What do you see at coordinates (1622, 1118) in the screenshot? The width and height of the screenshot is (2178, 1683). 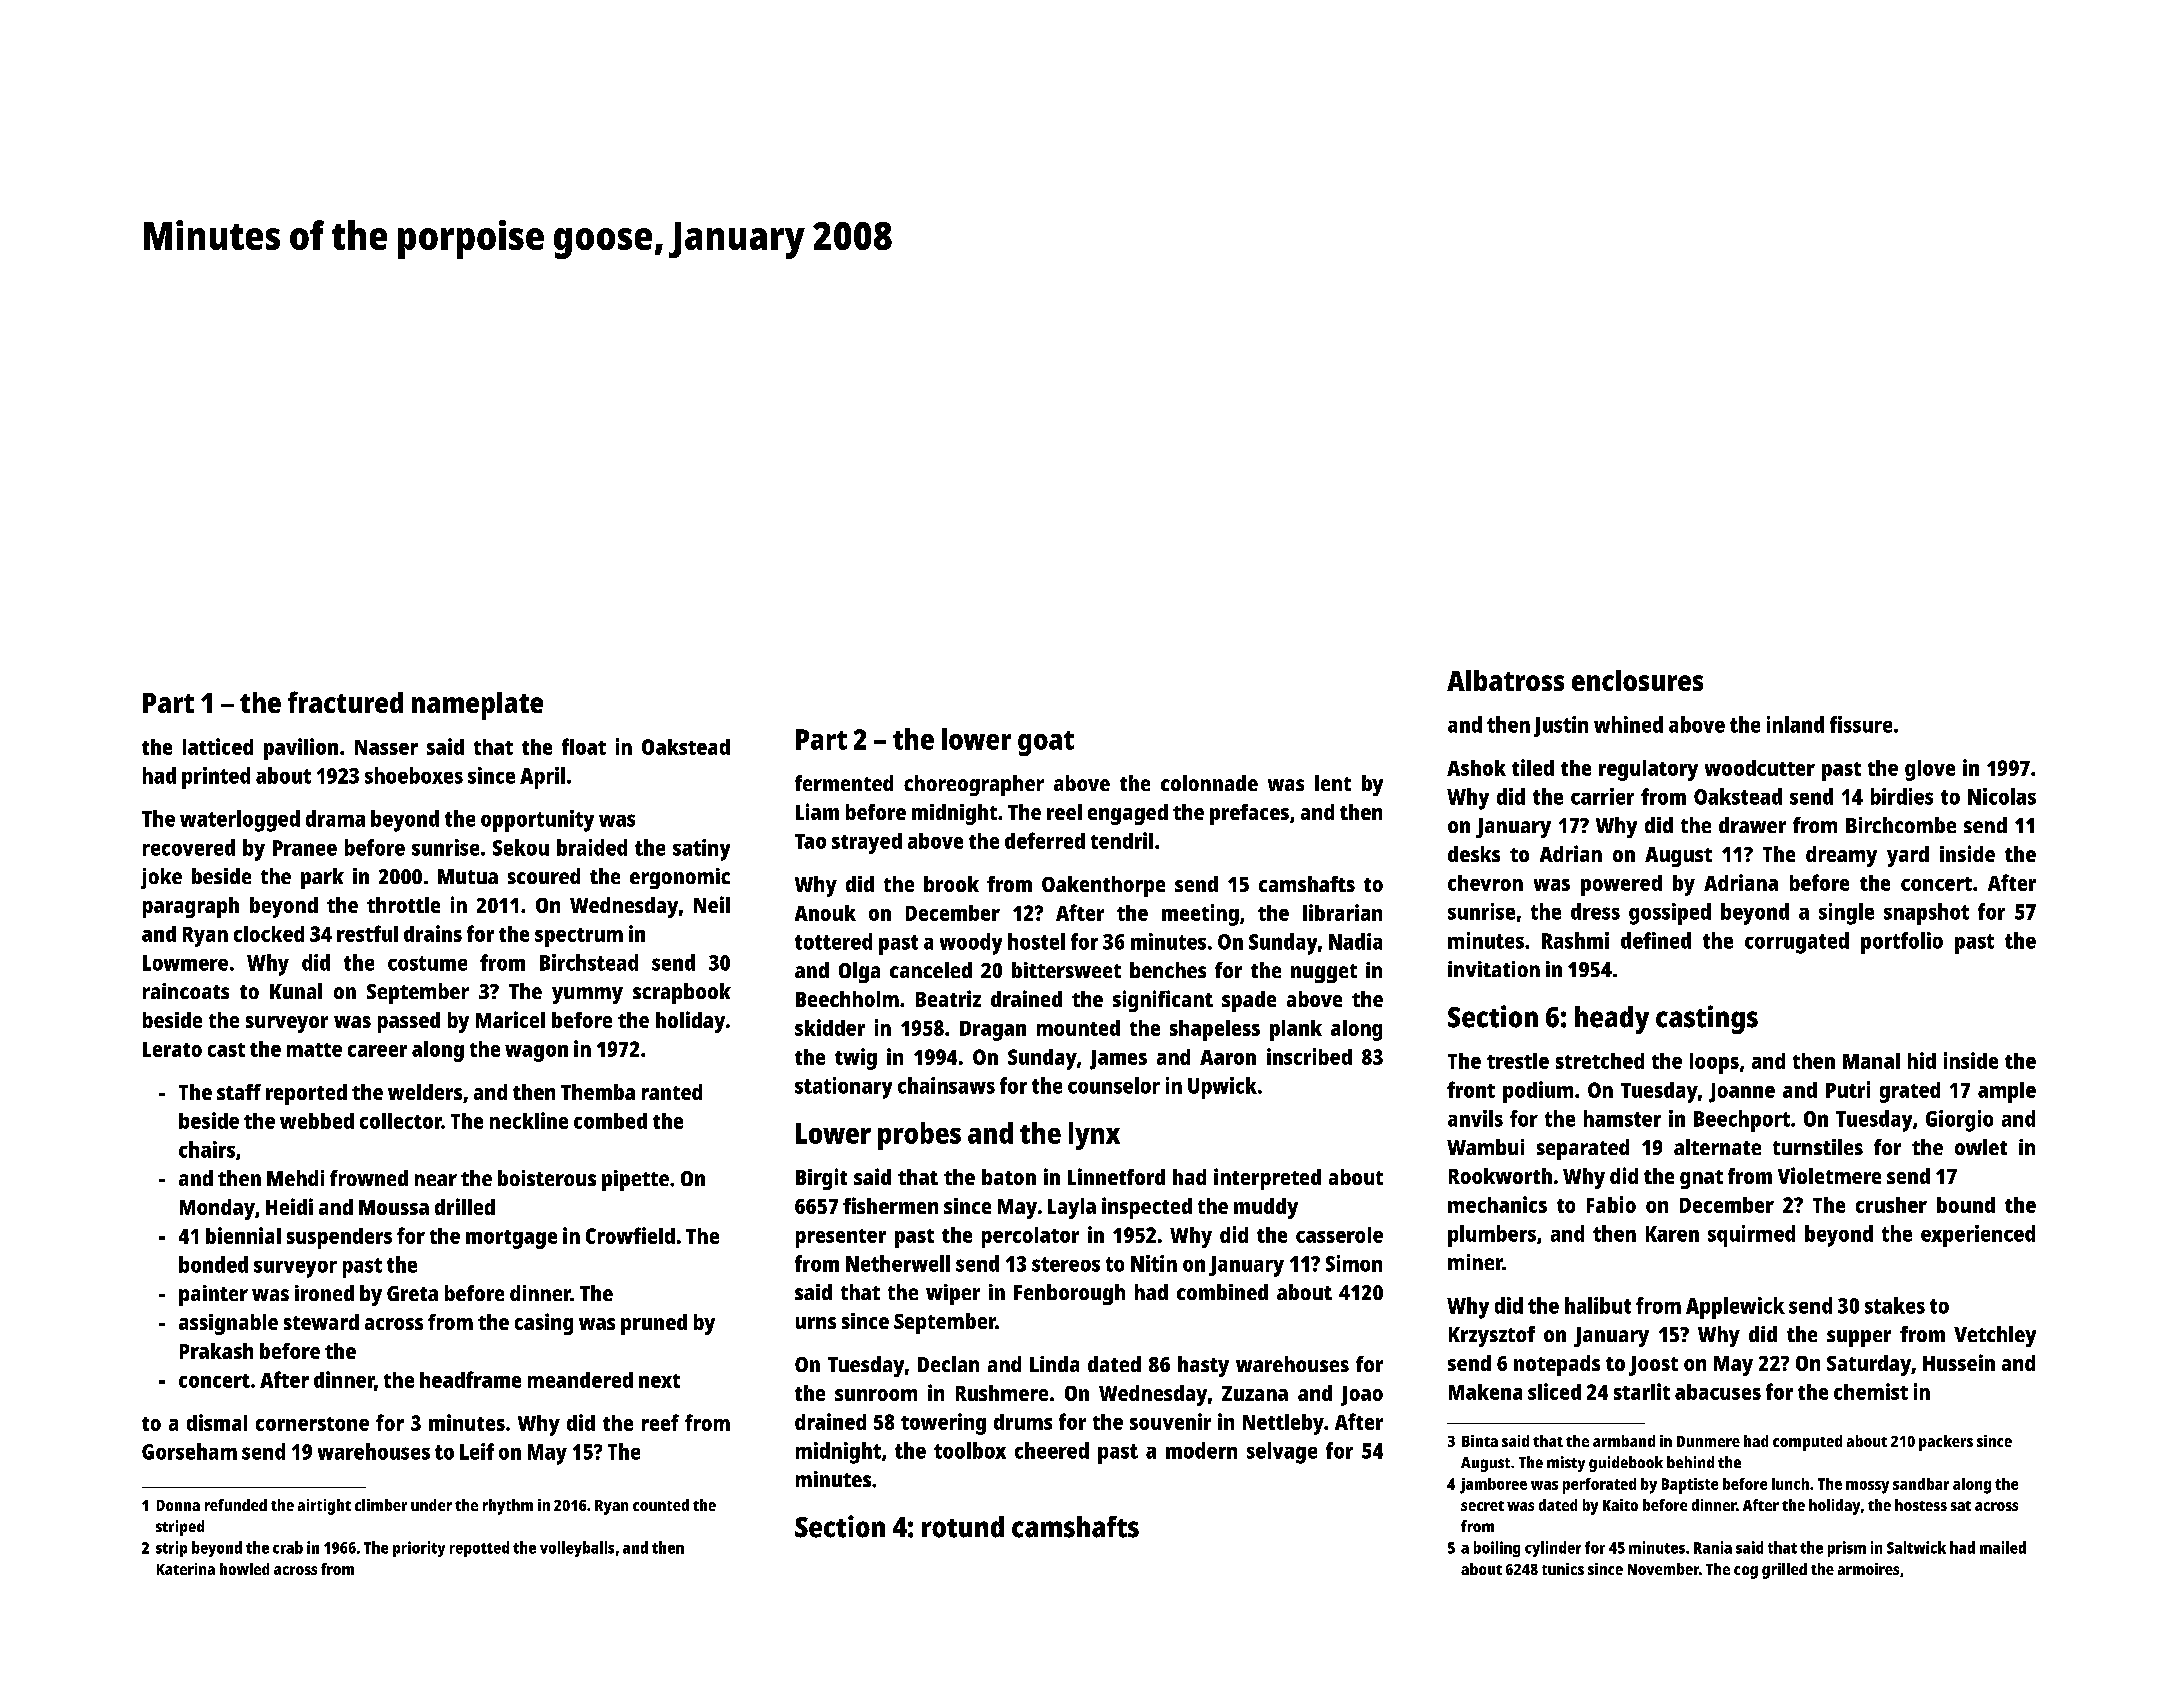 I see `hamster` at bounding box center [1622, 1118].
